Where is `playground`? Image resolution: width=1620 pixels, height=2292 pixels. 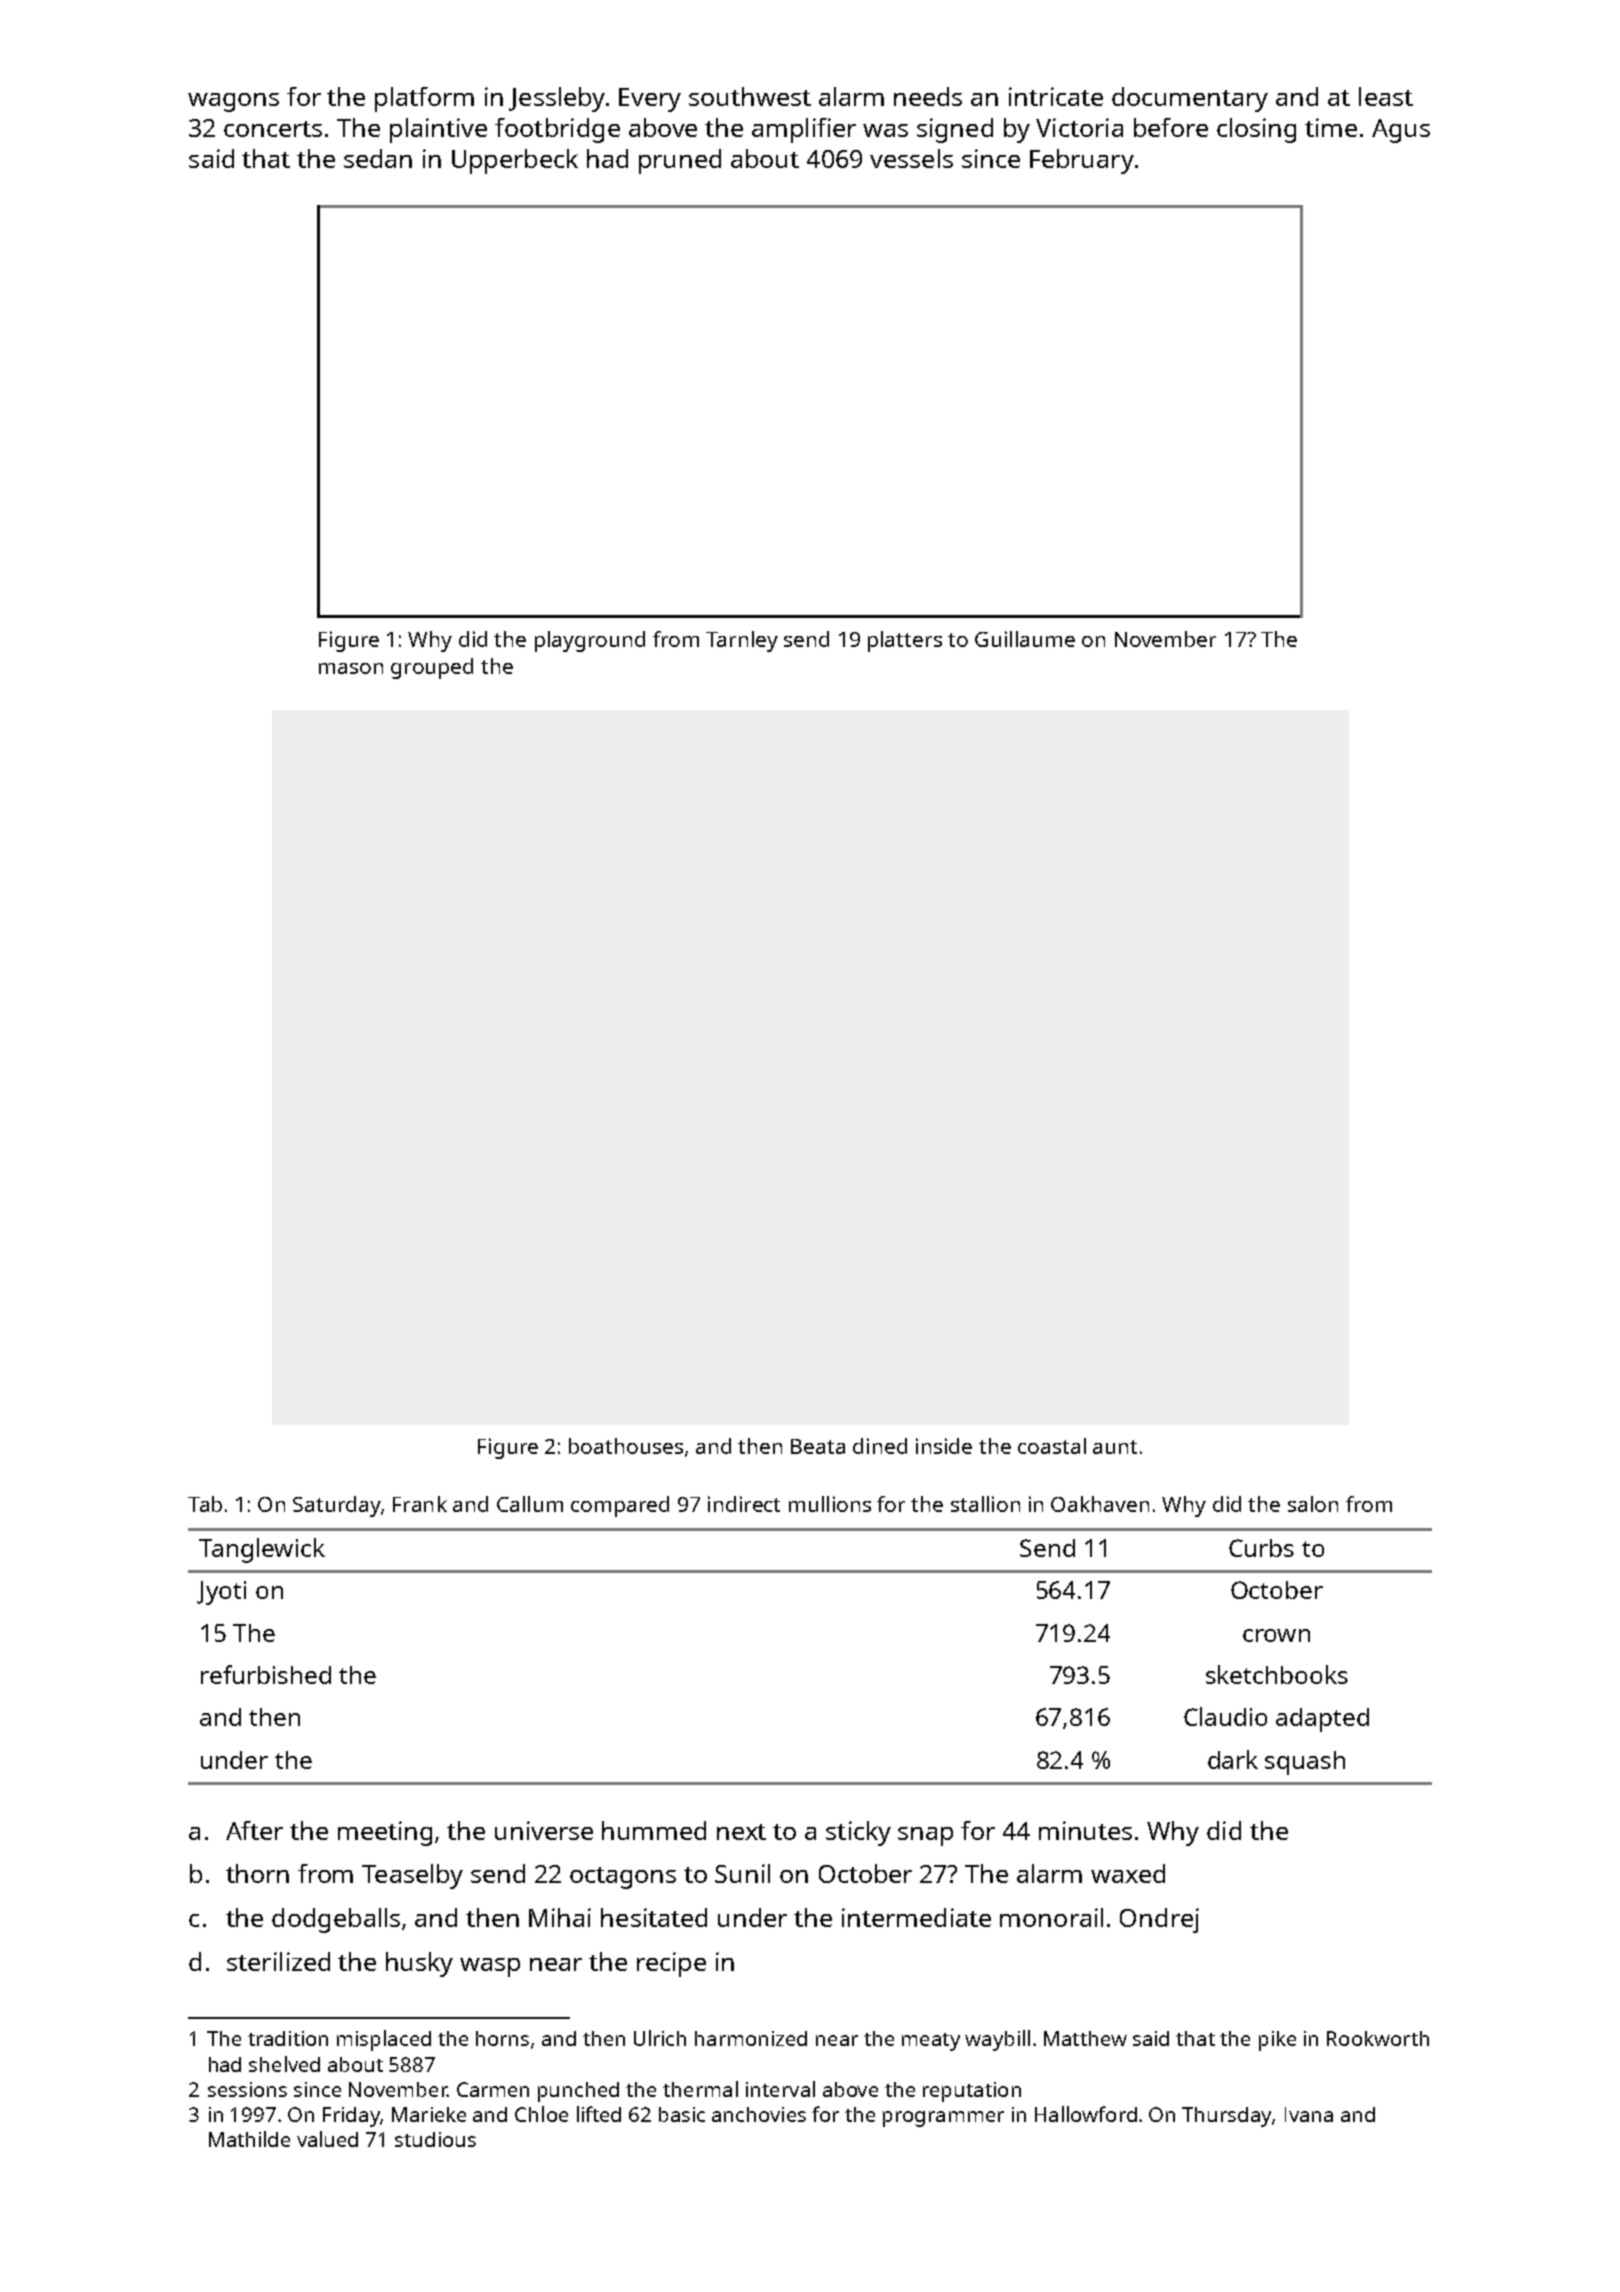
playground is located at coordinates (590, 641).
